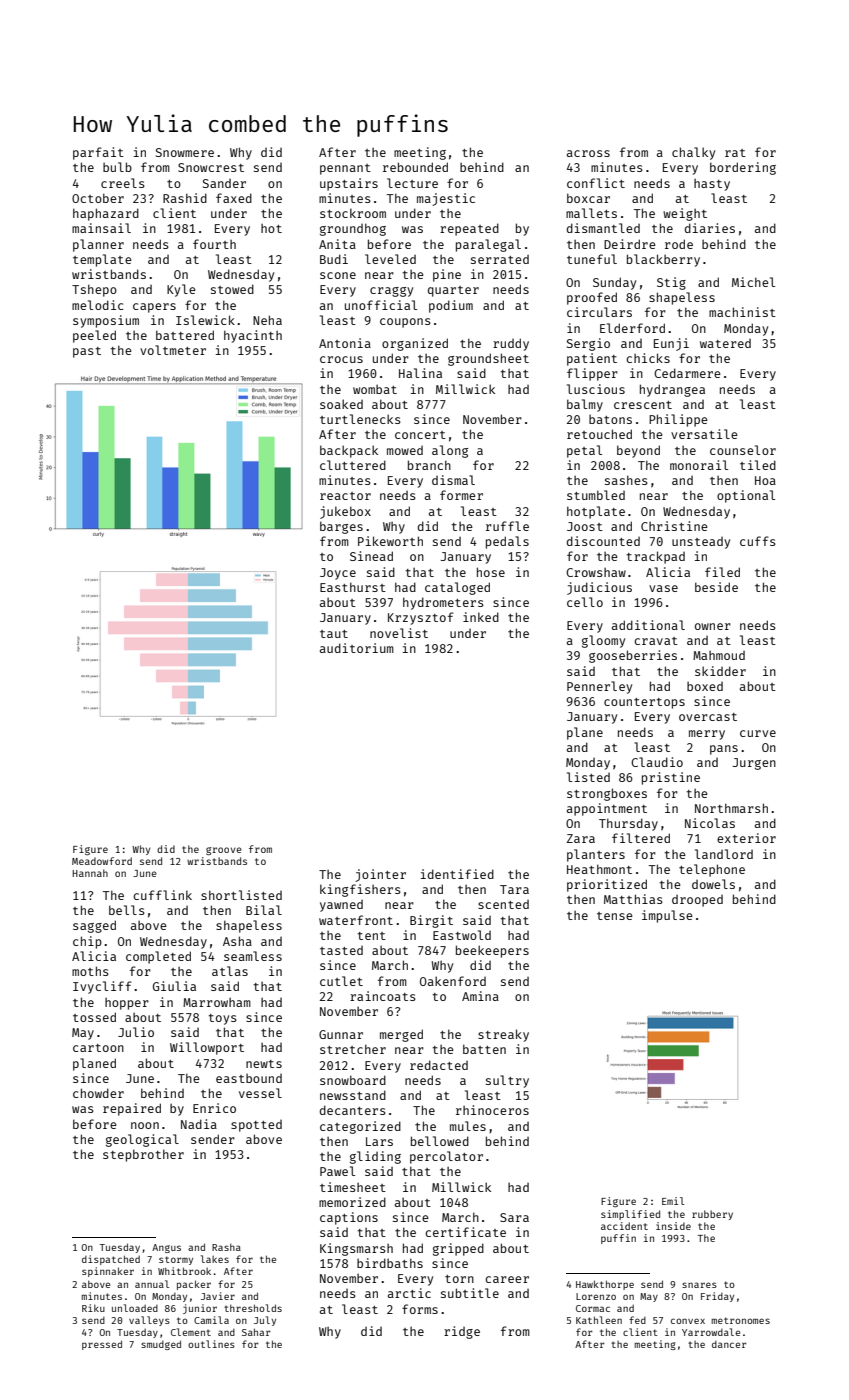  I want to click on Michel, so click(753, 282).
